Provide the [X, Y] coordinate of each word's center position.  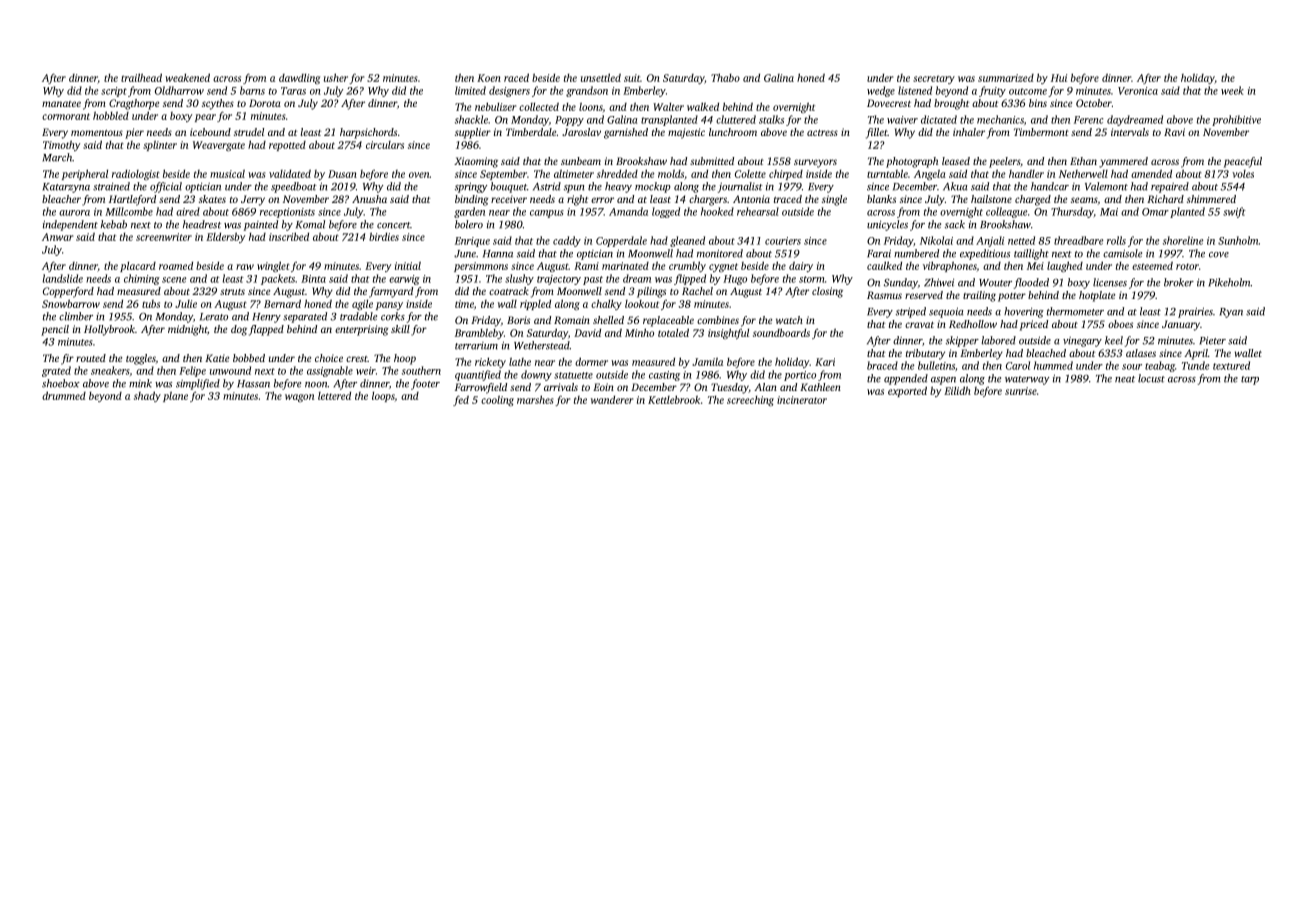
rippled [535, 304]
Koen [489, 78]
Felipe [192, 371]
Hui [1059, 78]
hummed [1053, 365]
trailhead [141, 77]
